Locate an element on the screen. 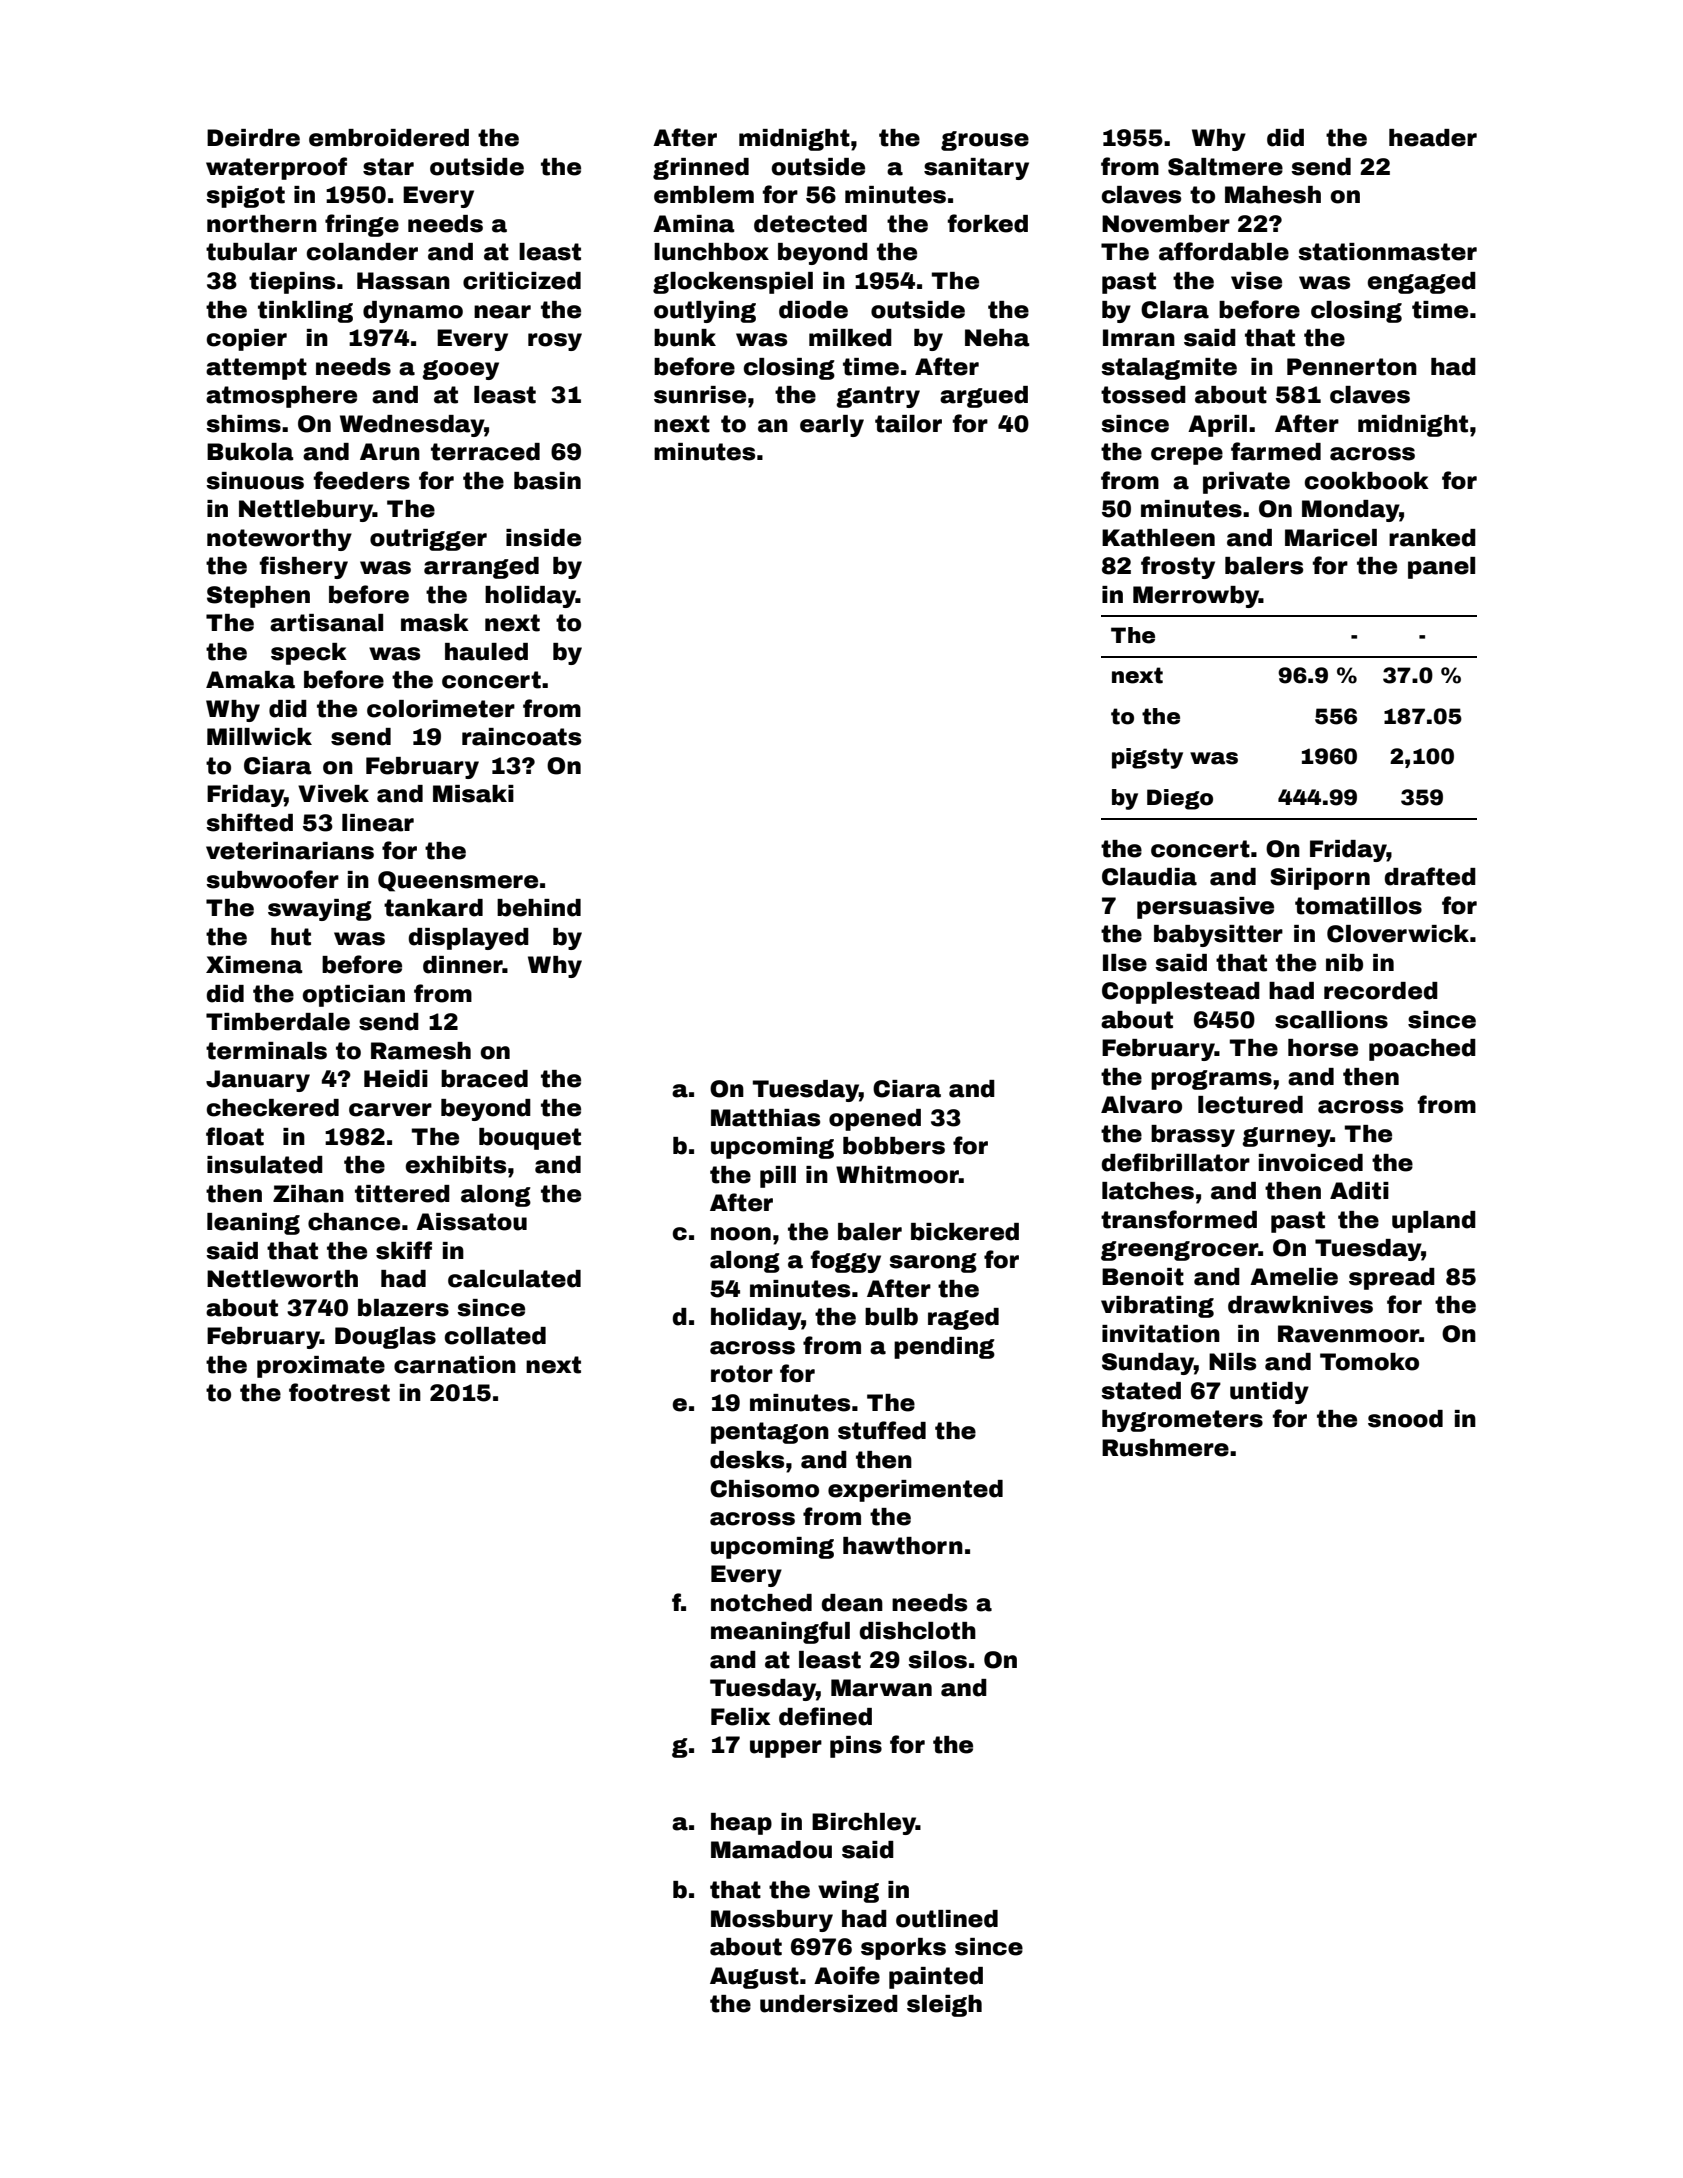  leaning is located at coordinates (253, 1224).
